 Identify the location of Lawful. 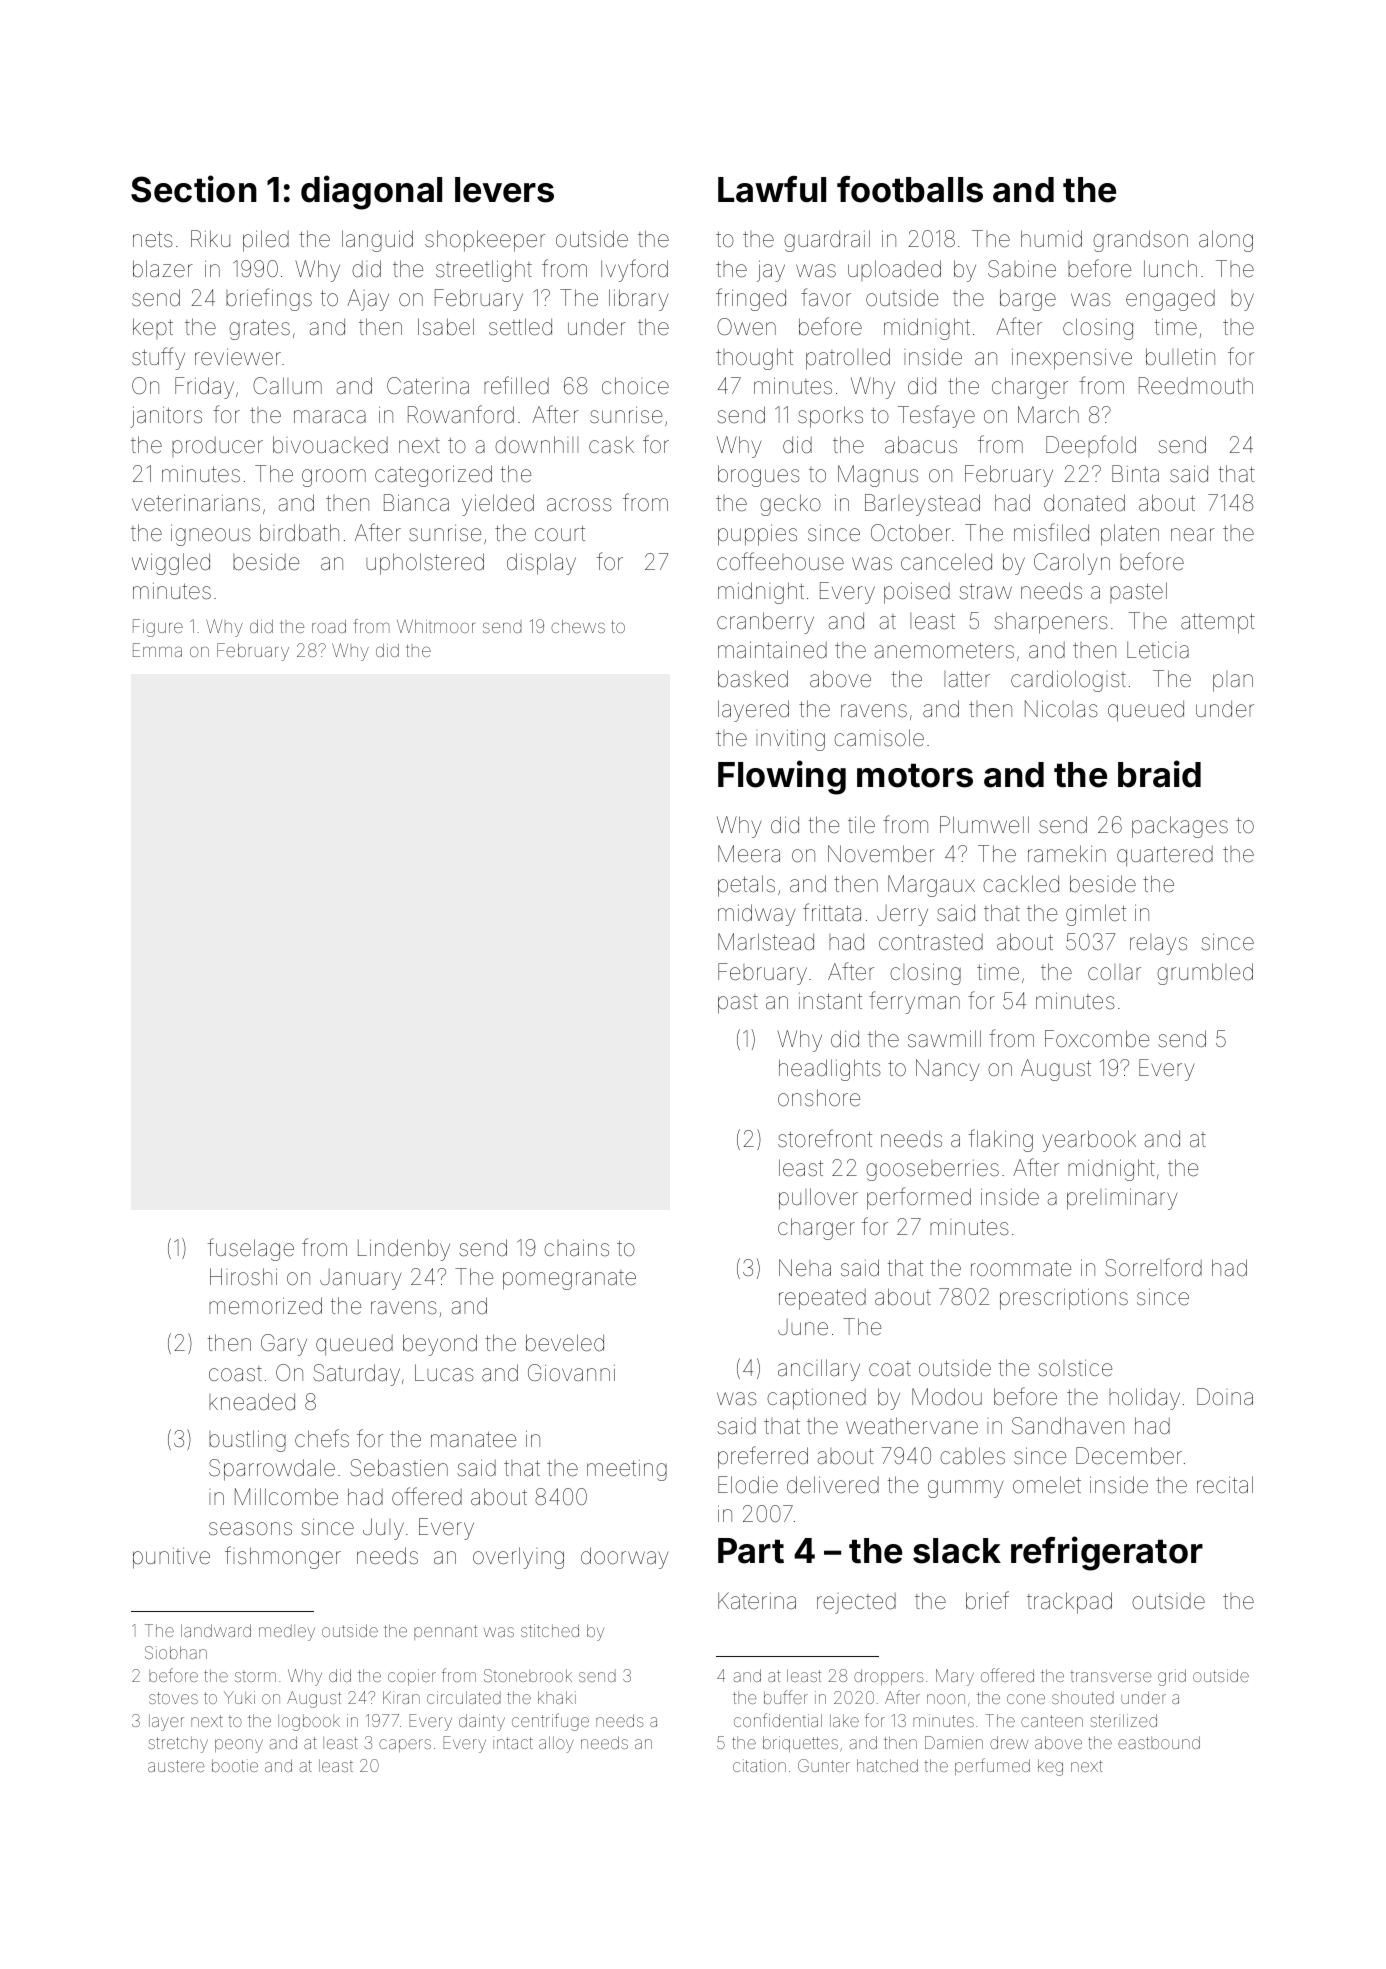
(772, 189).
